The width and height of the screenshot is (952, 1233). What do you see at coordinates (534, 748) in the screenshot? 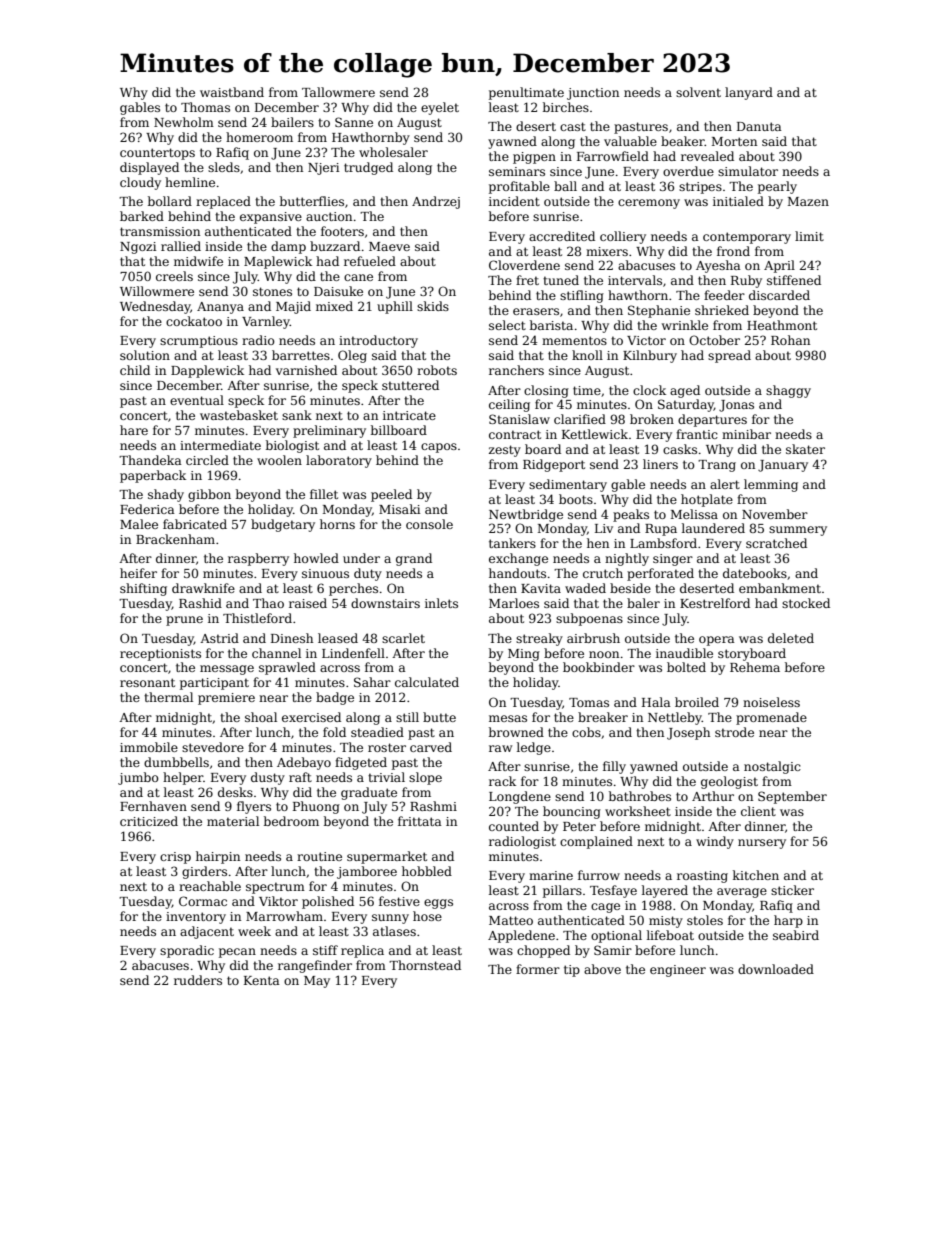
I see `ledge` at bounding box center [534, 748].
